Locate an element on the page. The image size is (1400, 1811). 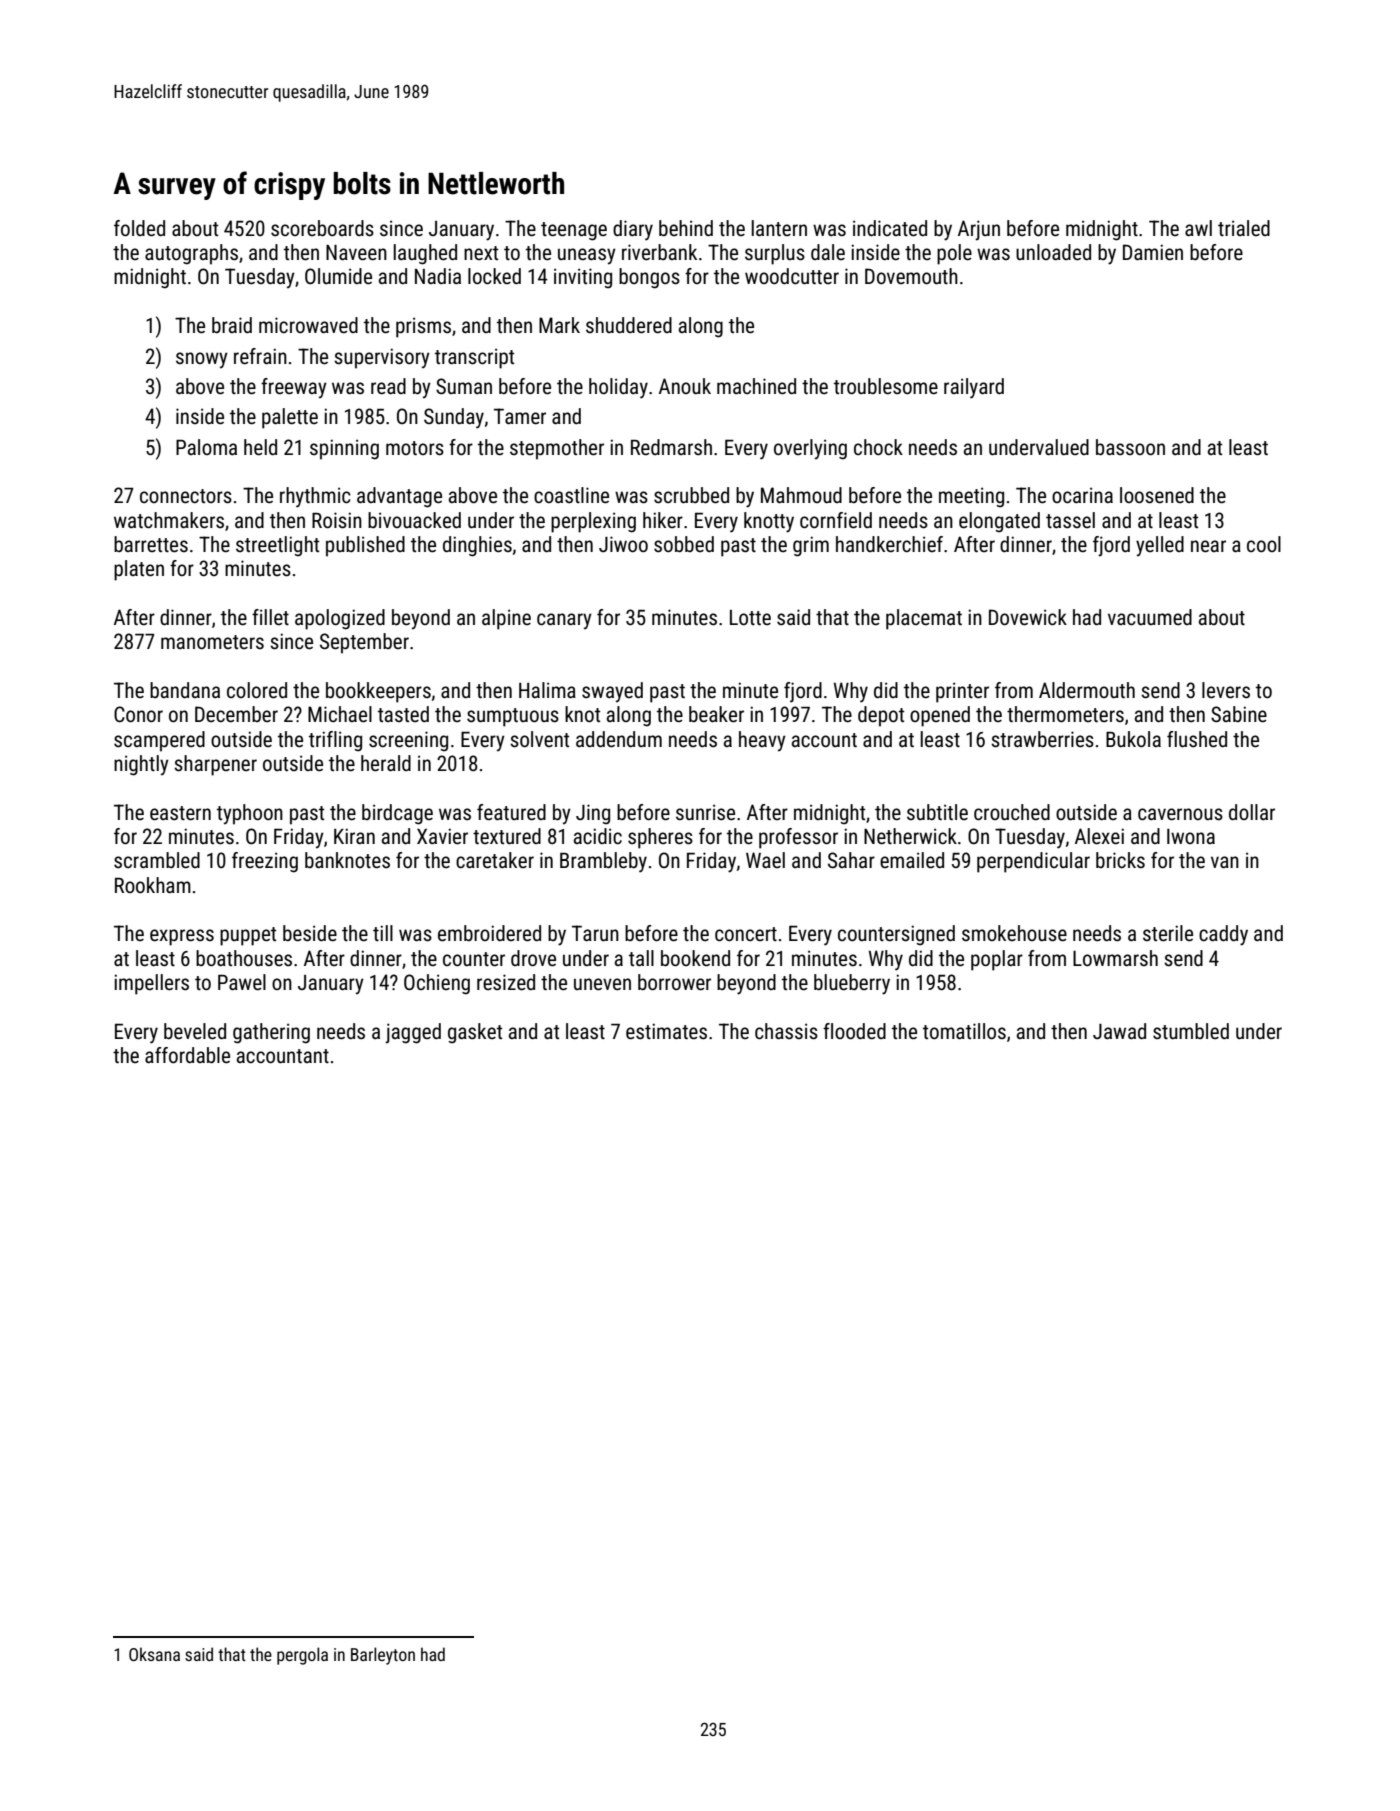
Aldermouth is located at coordinates (1087, 690).
